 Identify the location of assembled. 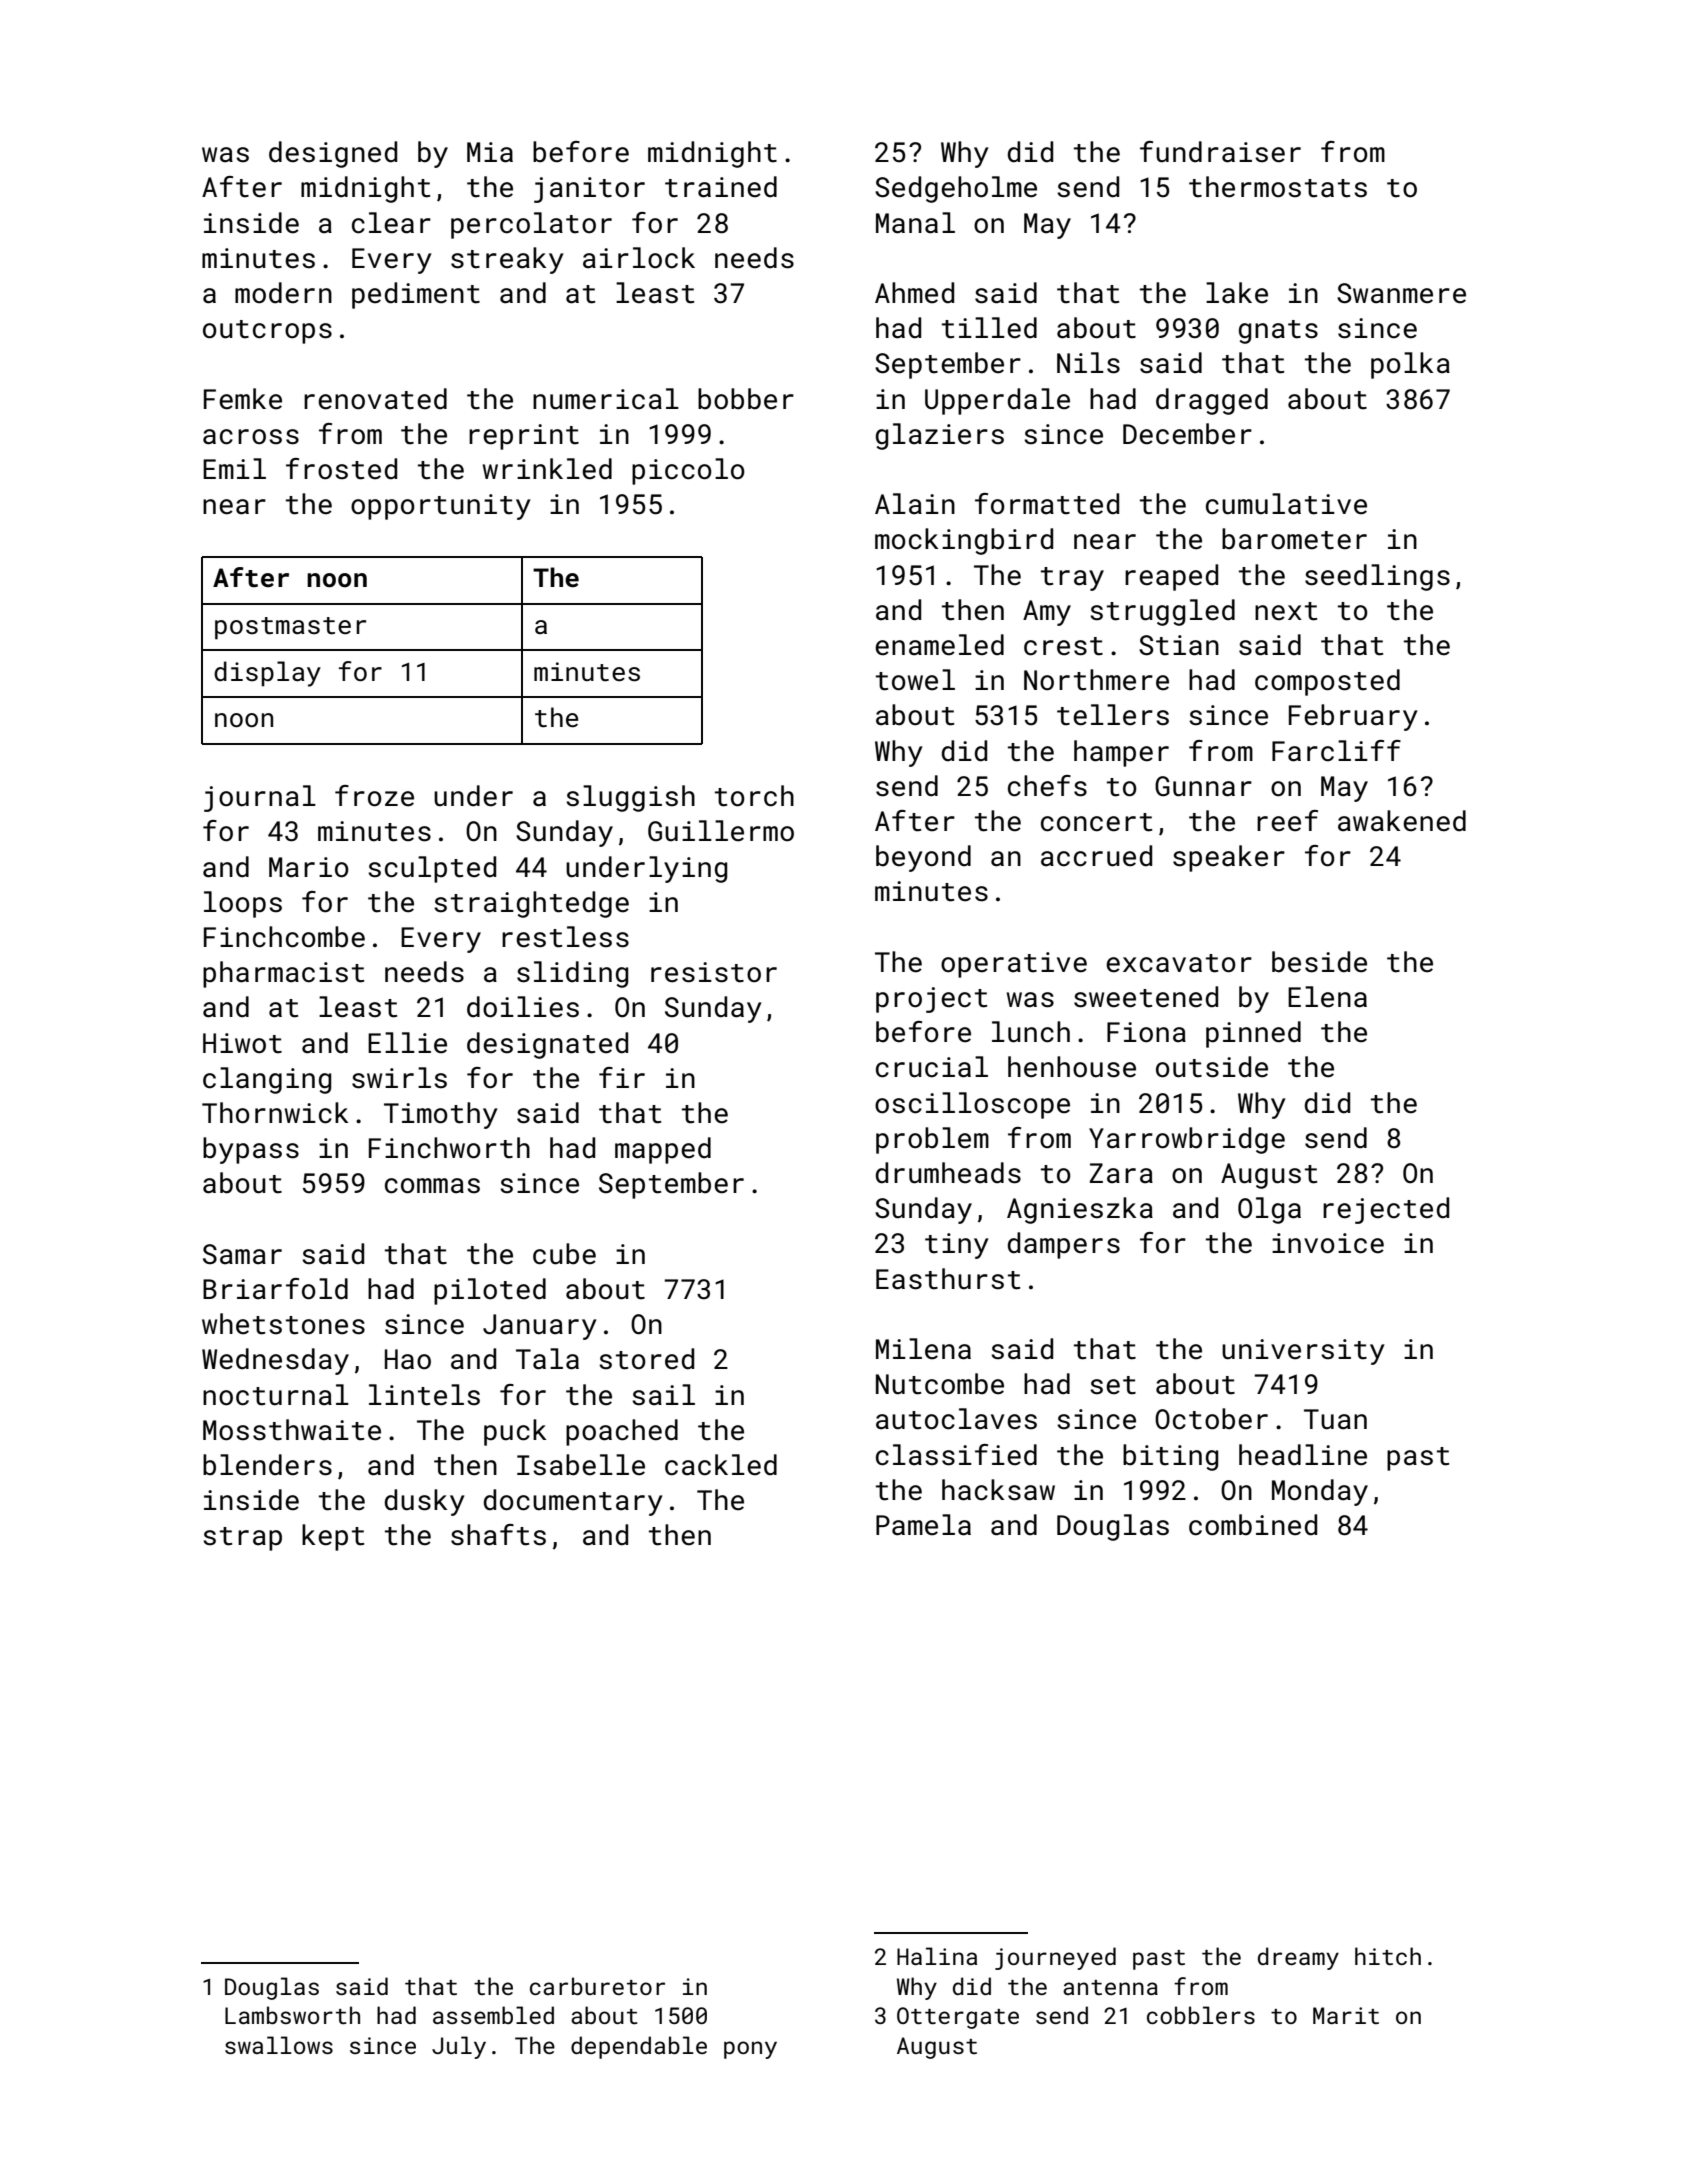
(493, 2015).
